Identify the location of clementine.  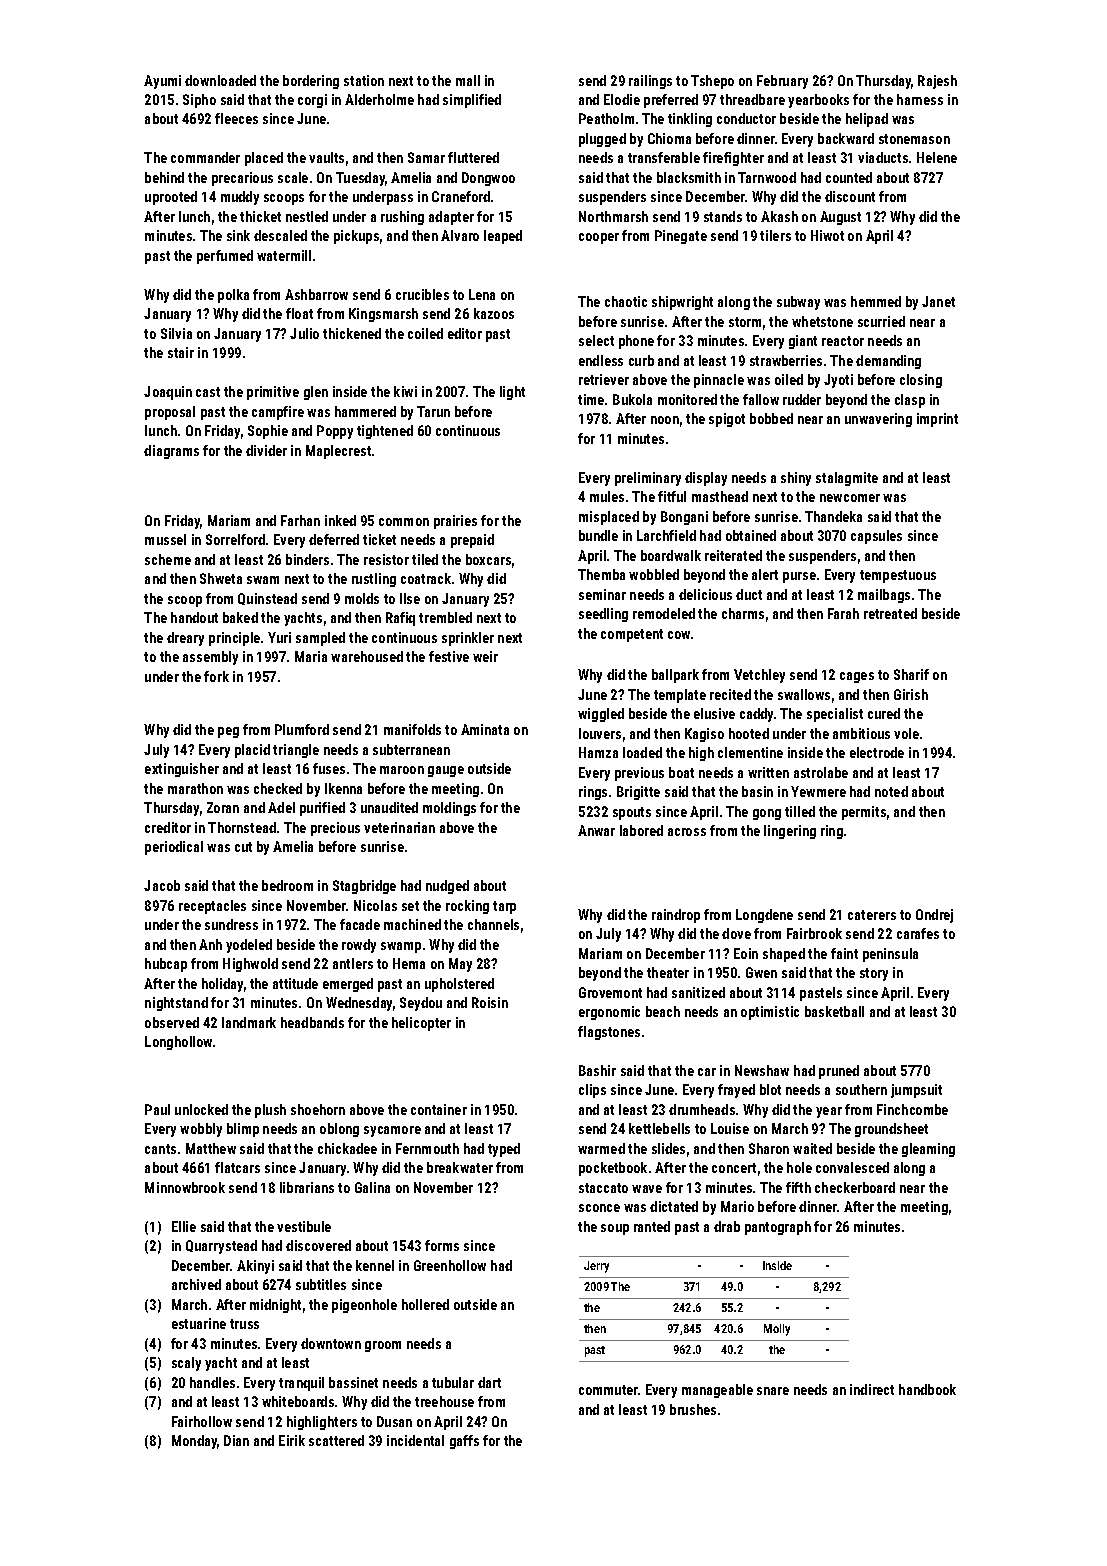
(750, 752).
